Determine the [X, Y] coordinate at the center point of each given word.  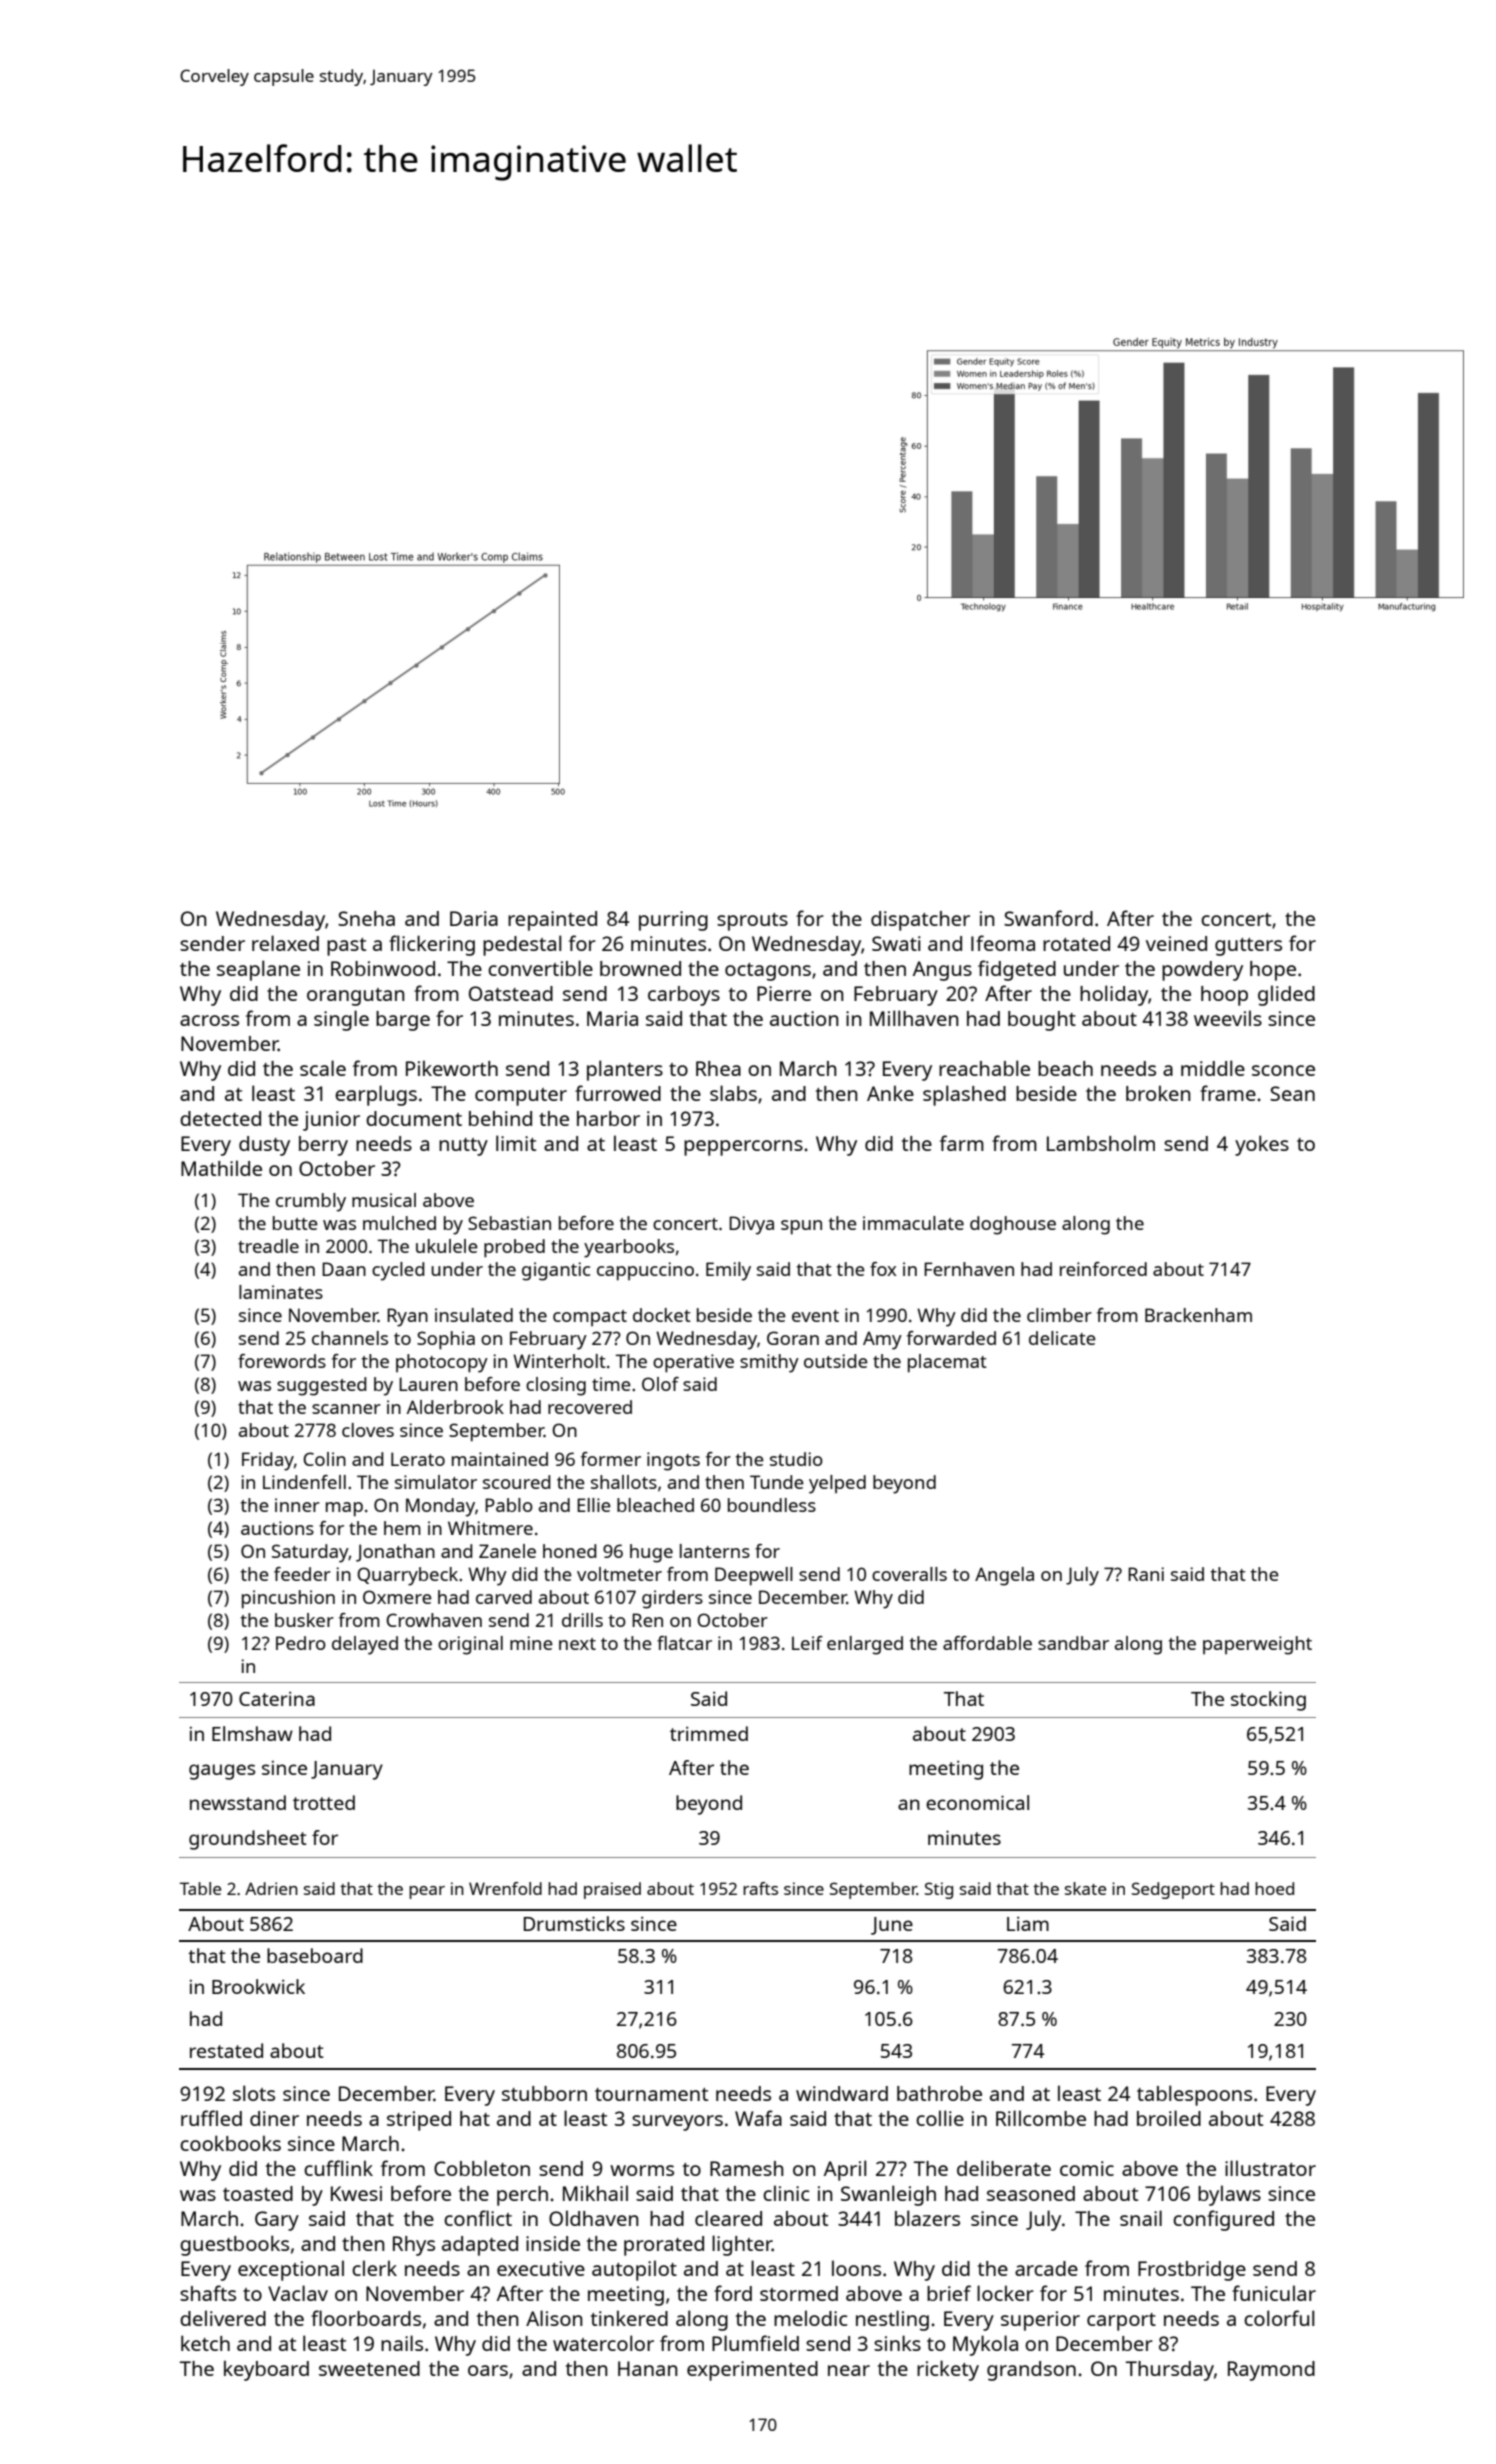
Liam [1028, 1923]
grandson [1031, 2371]
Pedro [301, 1643]
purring [673, 921]
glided [1286, 995]
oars [488, 2370]
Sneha [366, 918]
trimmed [709, 1733]
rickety [948, 2370]
